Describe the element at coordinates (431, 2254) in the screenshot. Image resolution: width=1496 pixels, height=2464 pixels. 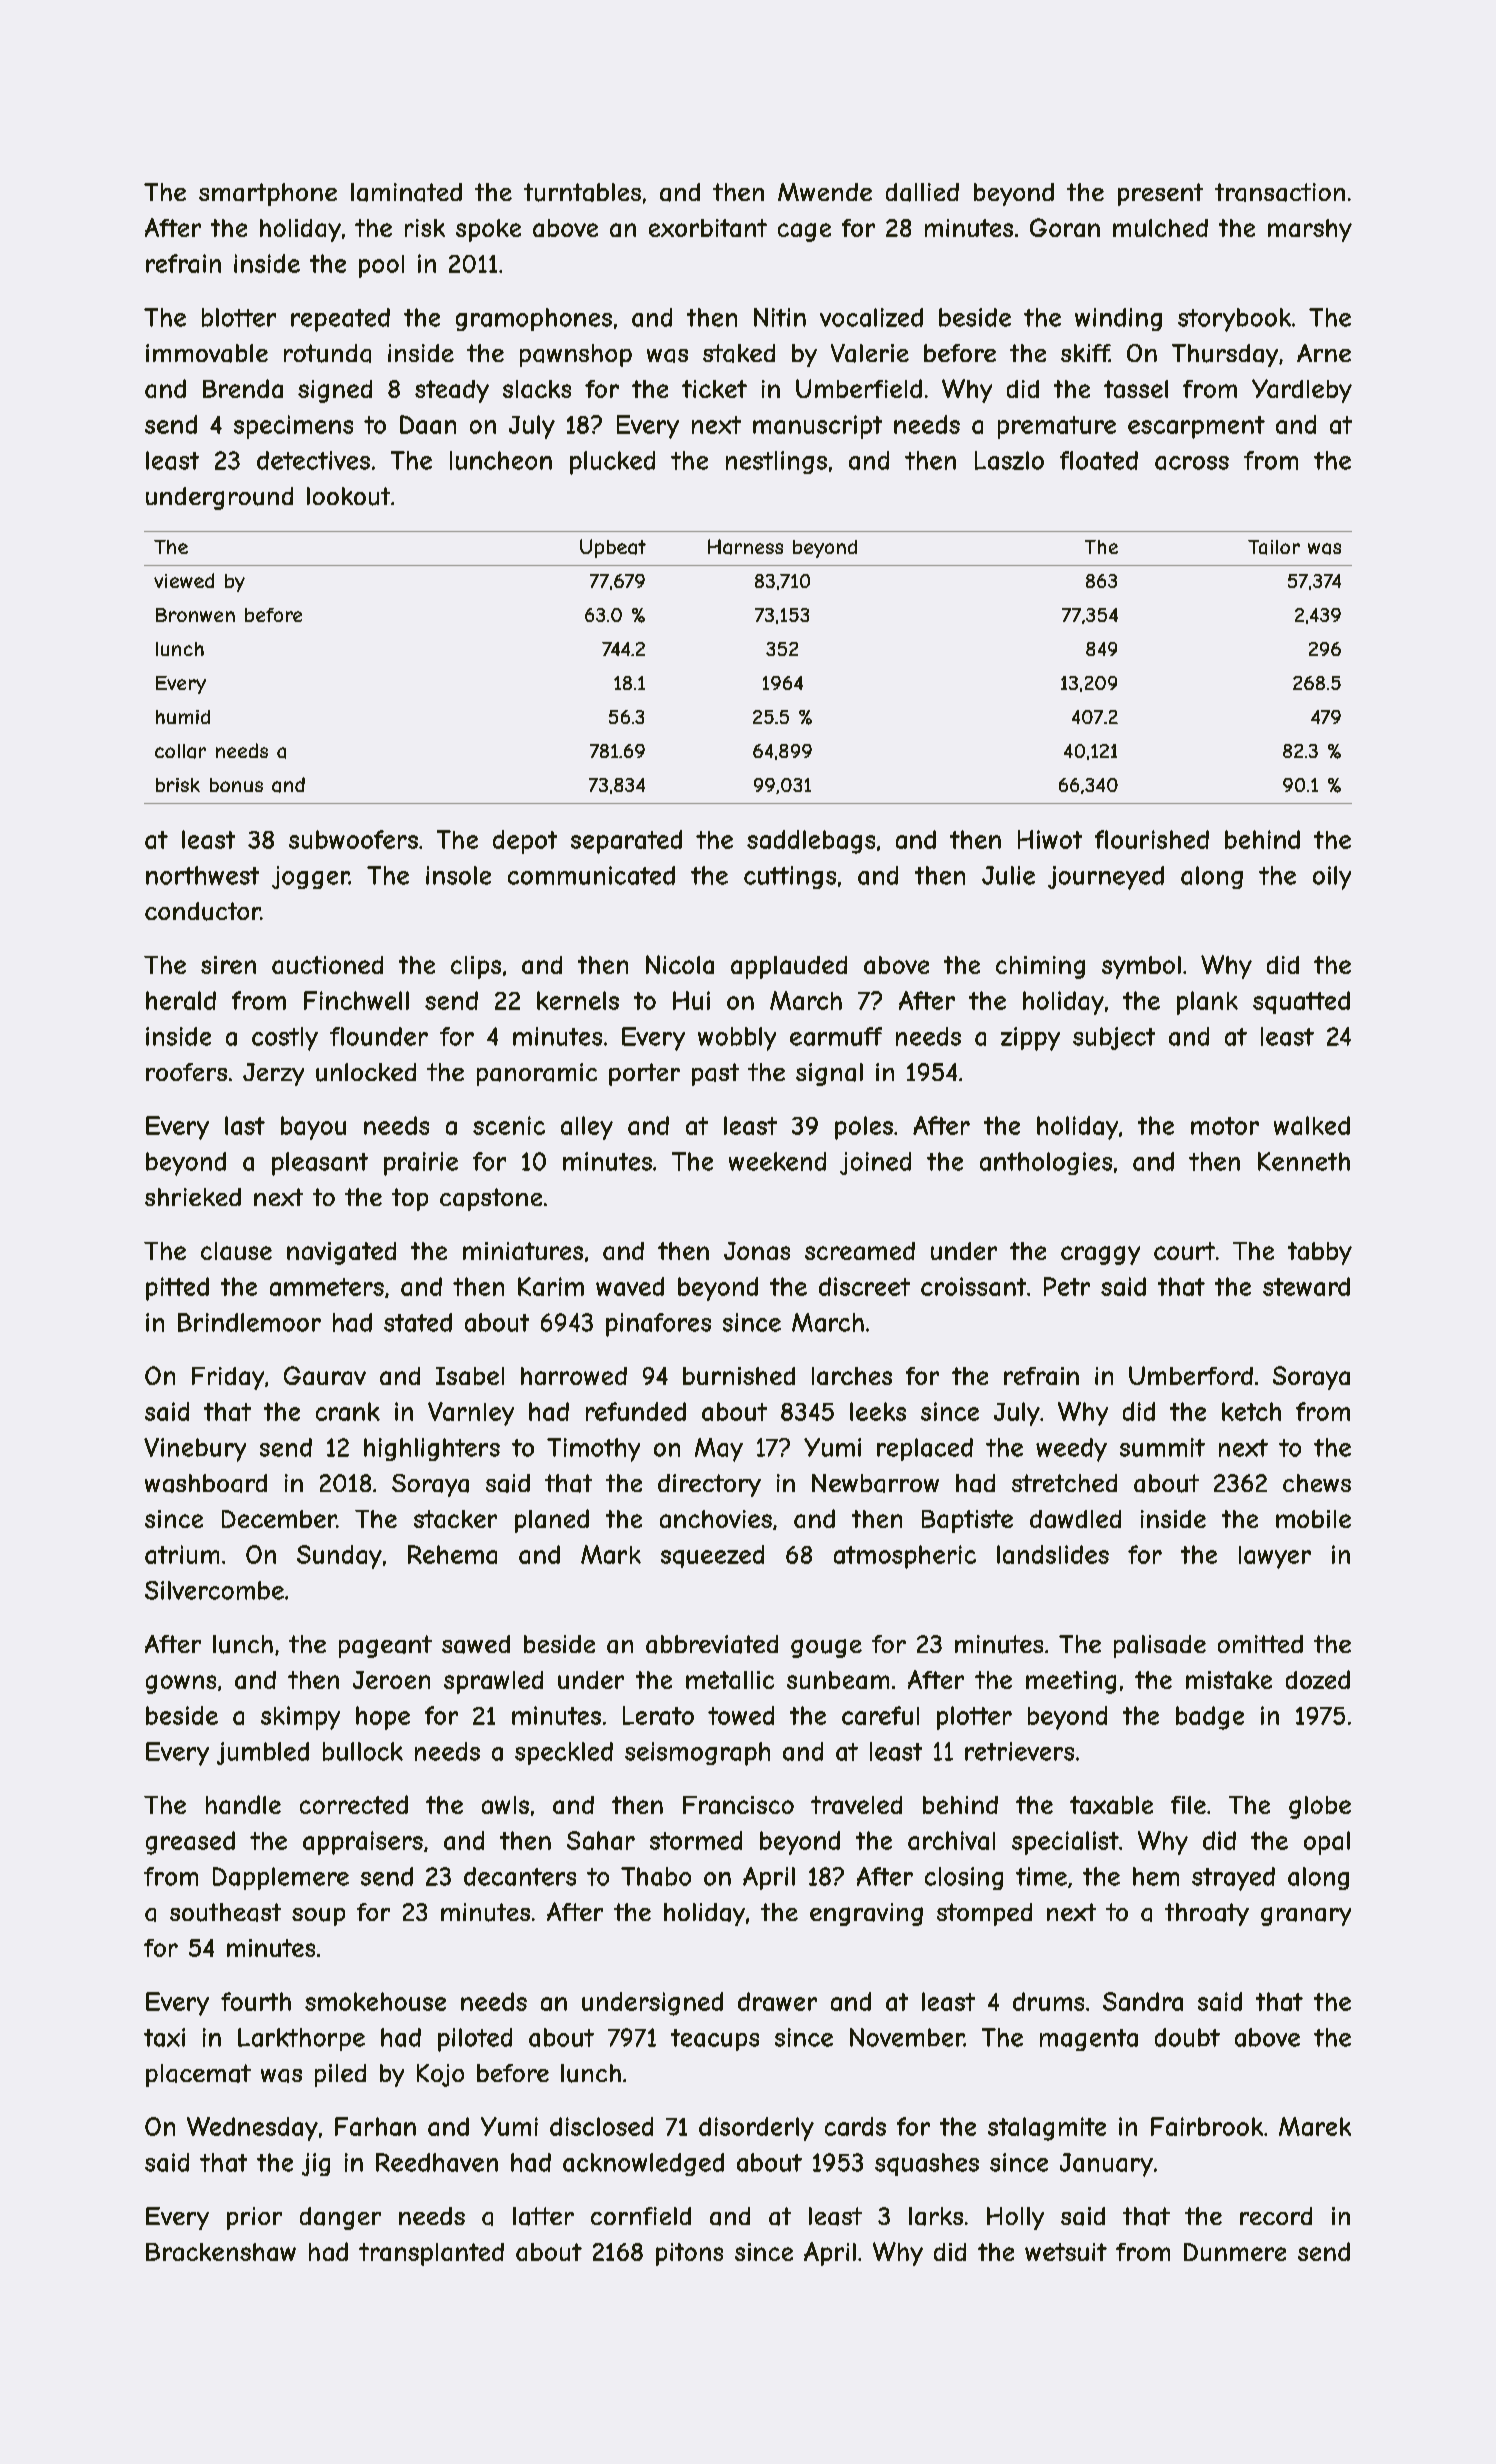
I see `transplanted` at that location.
